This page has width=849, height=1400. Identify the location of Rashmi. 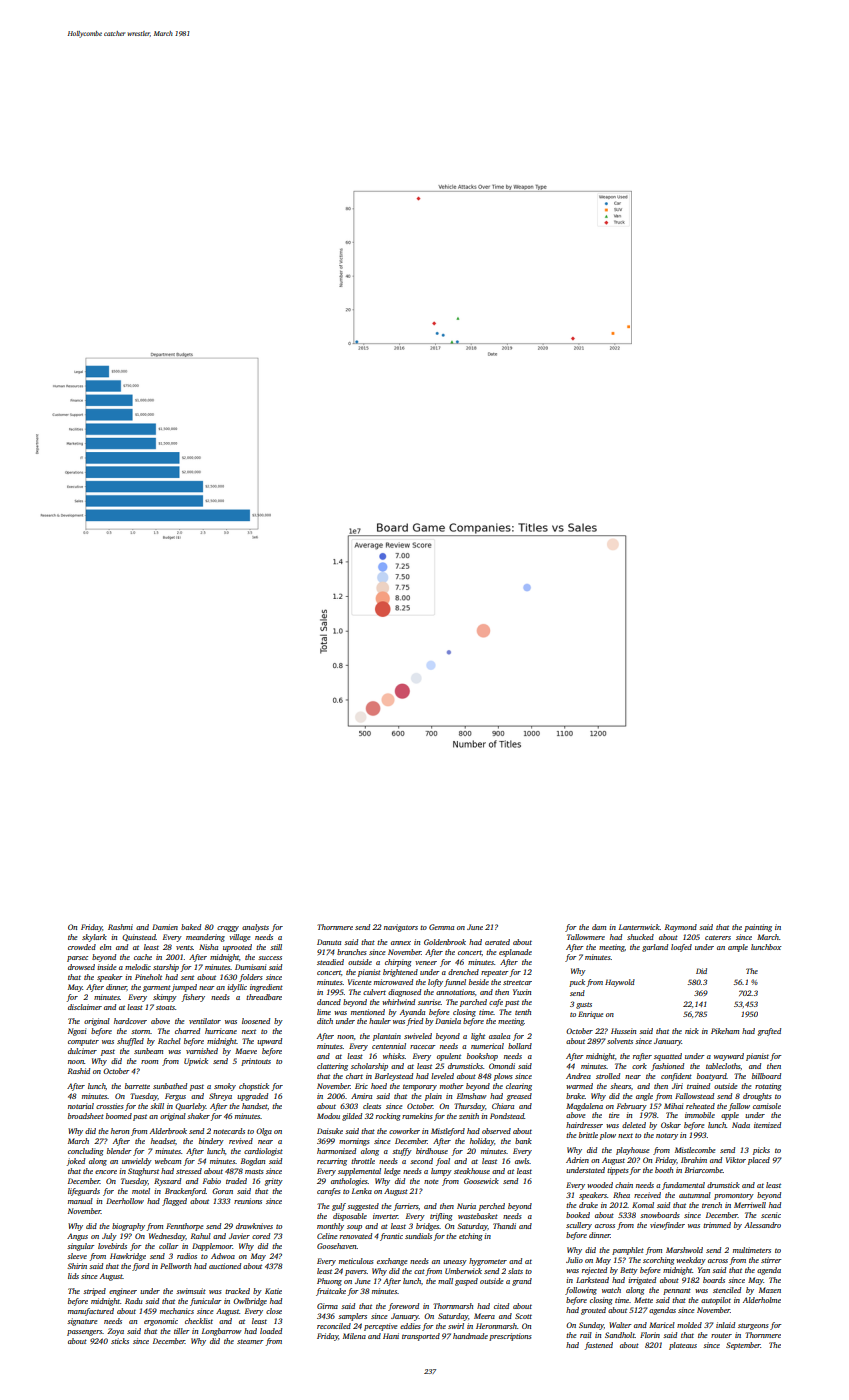
(120, 927).
